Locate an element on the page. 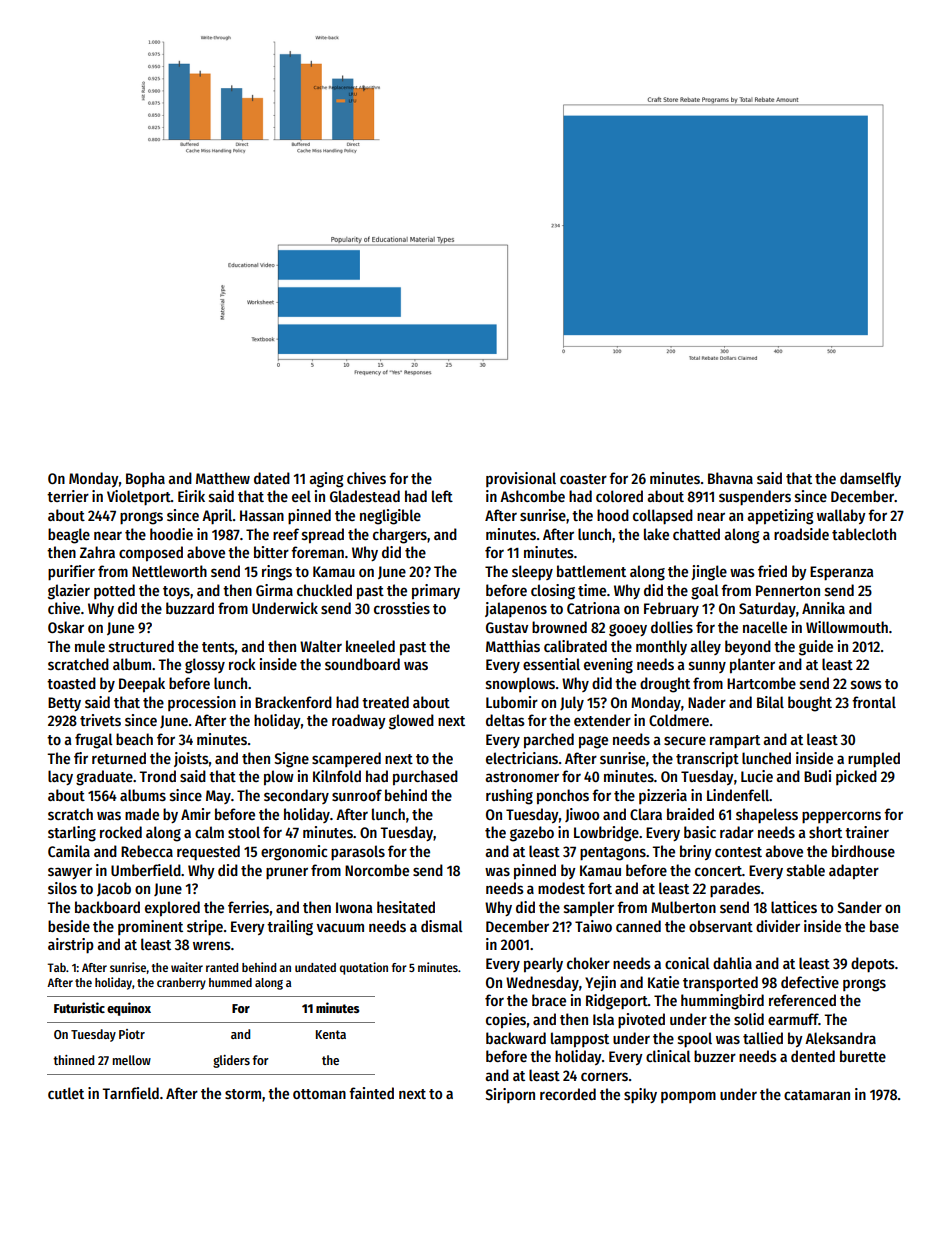 This image has height=1233, width=952. terrier is located at coordinates (68, 496).
